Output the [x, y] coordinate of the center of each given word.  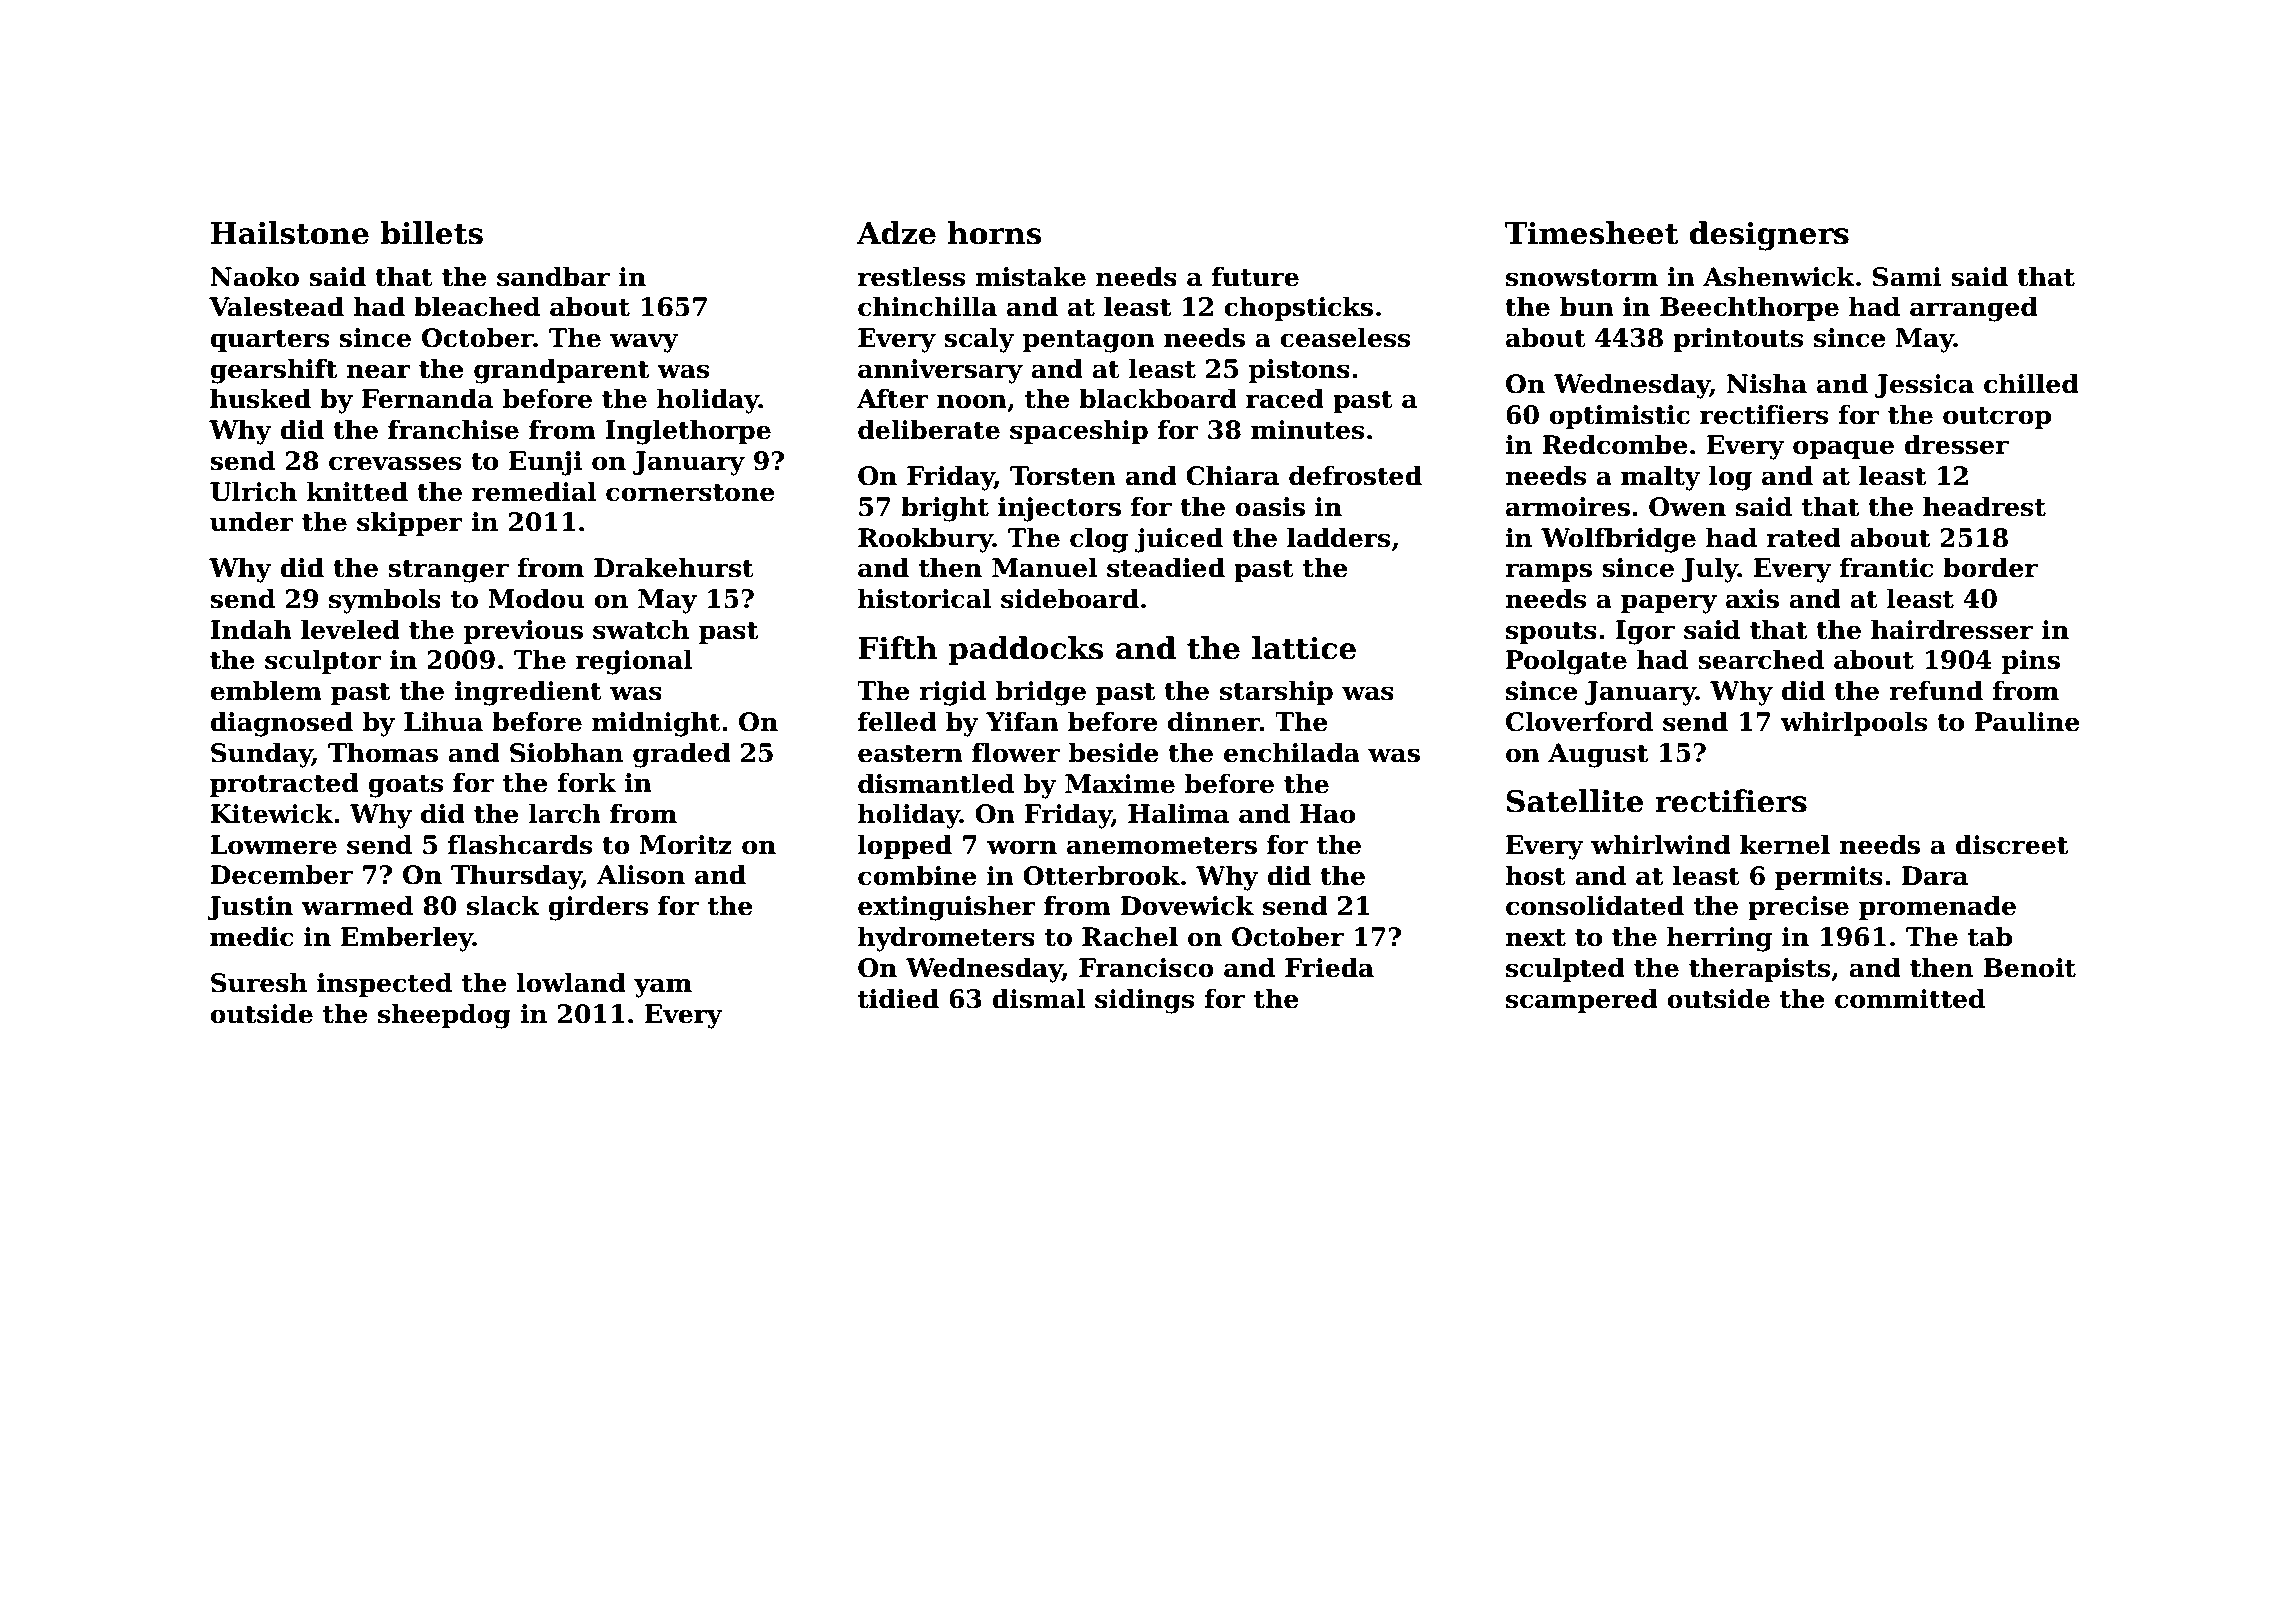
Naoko [254, 276]
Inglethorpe [688, 432]
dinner [1214, 721]
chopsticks [1298, 308]
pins [2031, 662]
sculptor [323, 661]
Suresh [259, 982]
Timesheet [1592, 233]
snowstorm [1582, 278]
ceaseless [1345, 337]
